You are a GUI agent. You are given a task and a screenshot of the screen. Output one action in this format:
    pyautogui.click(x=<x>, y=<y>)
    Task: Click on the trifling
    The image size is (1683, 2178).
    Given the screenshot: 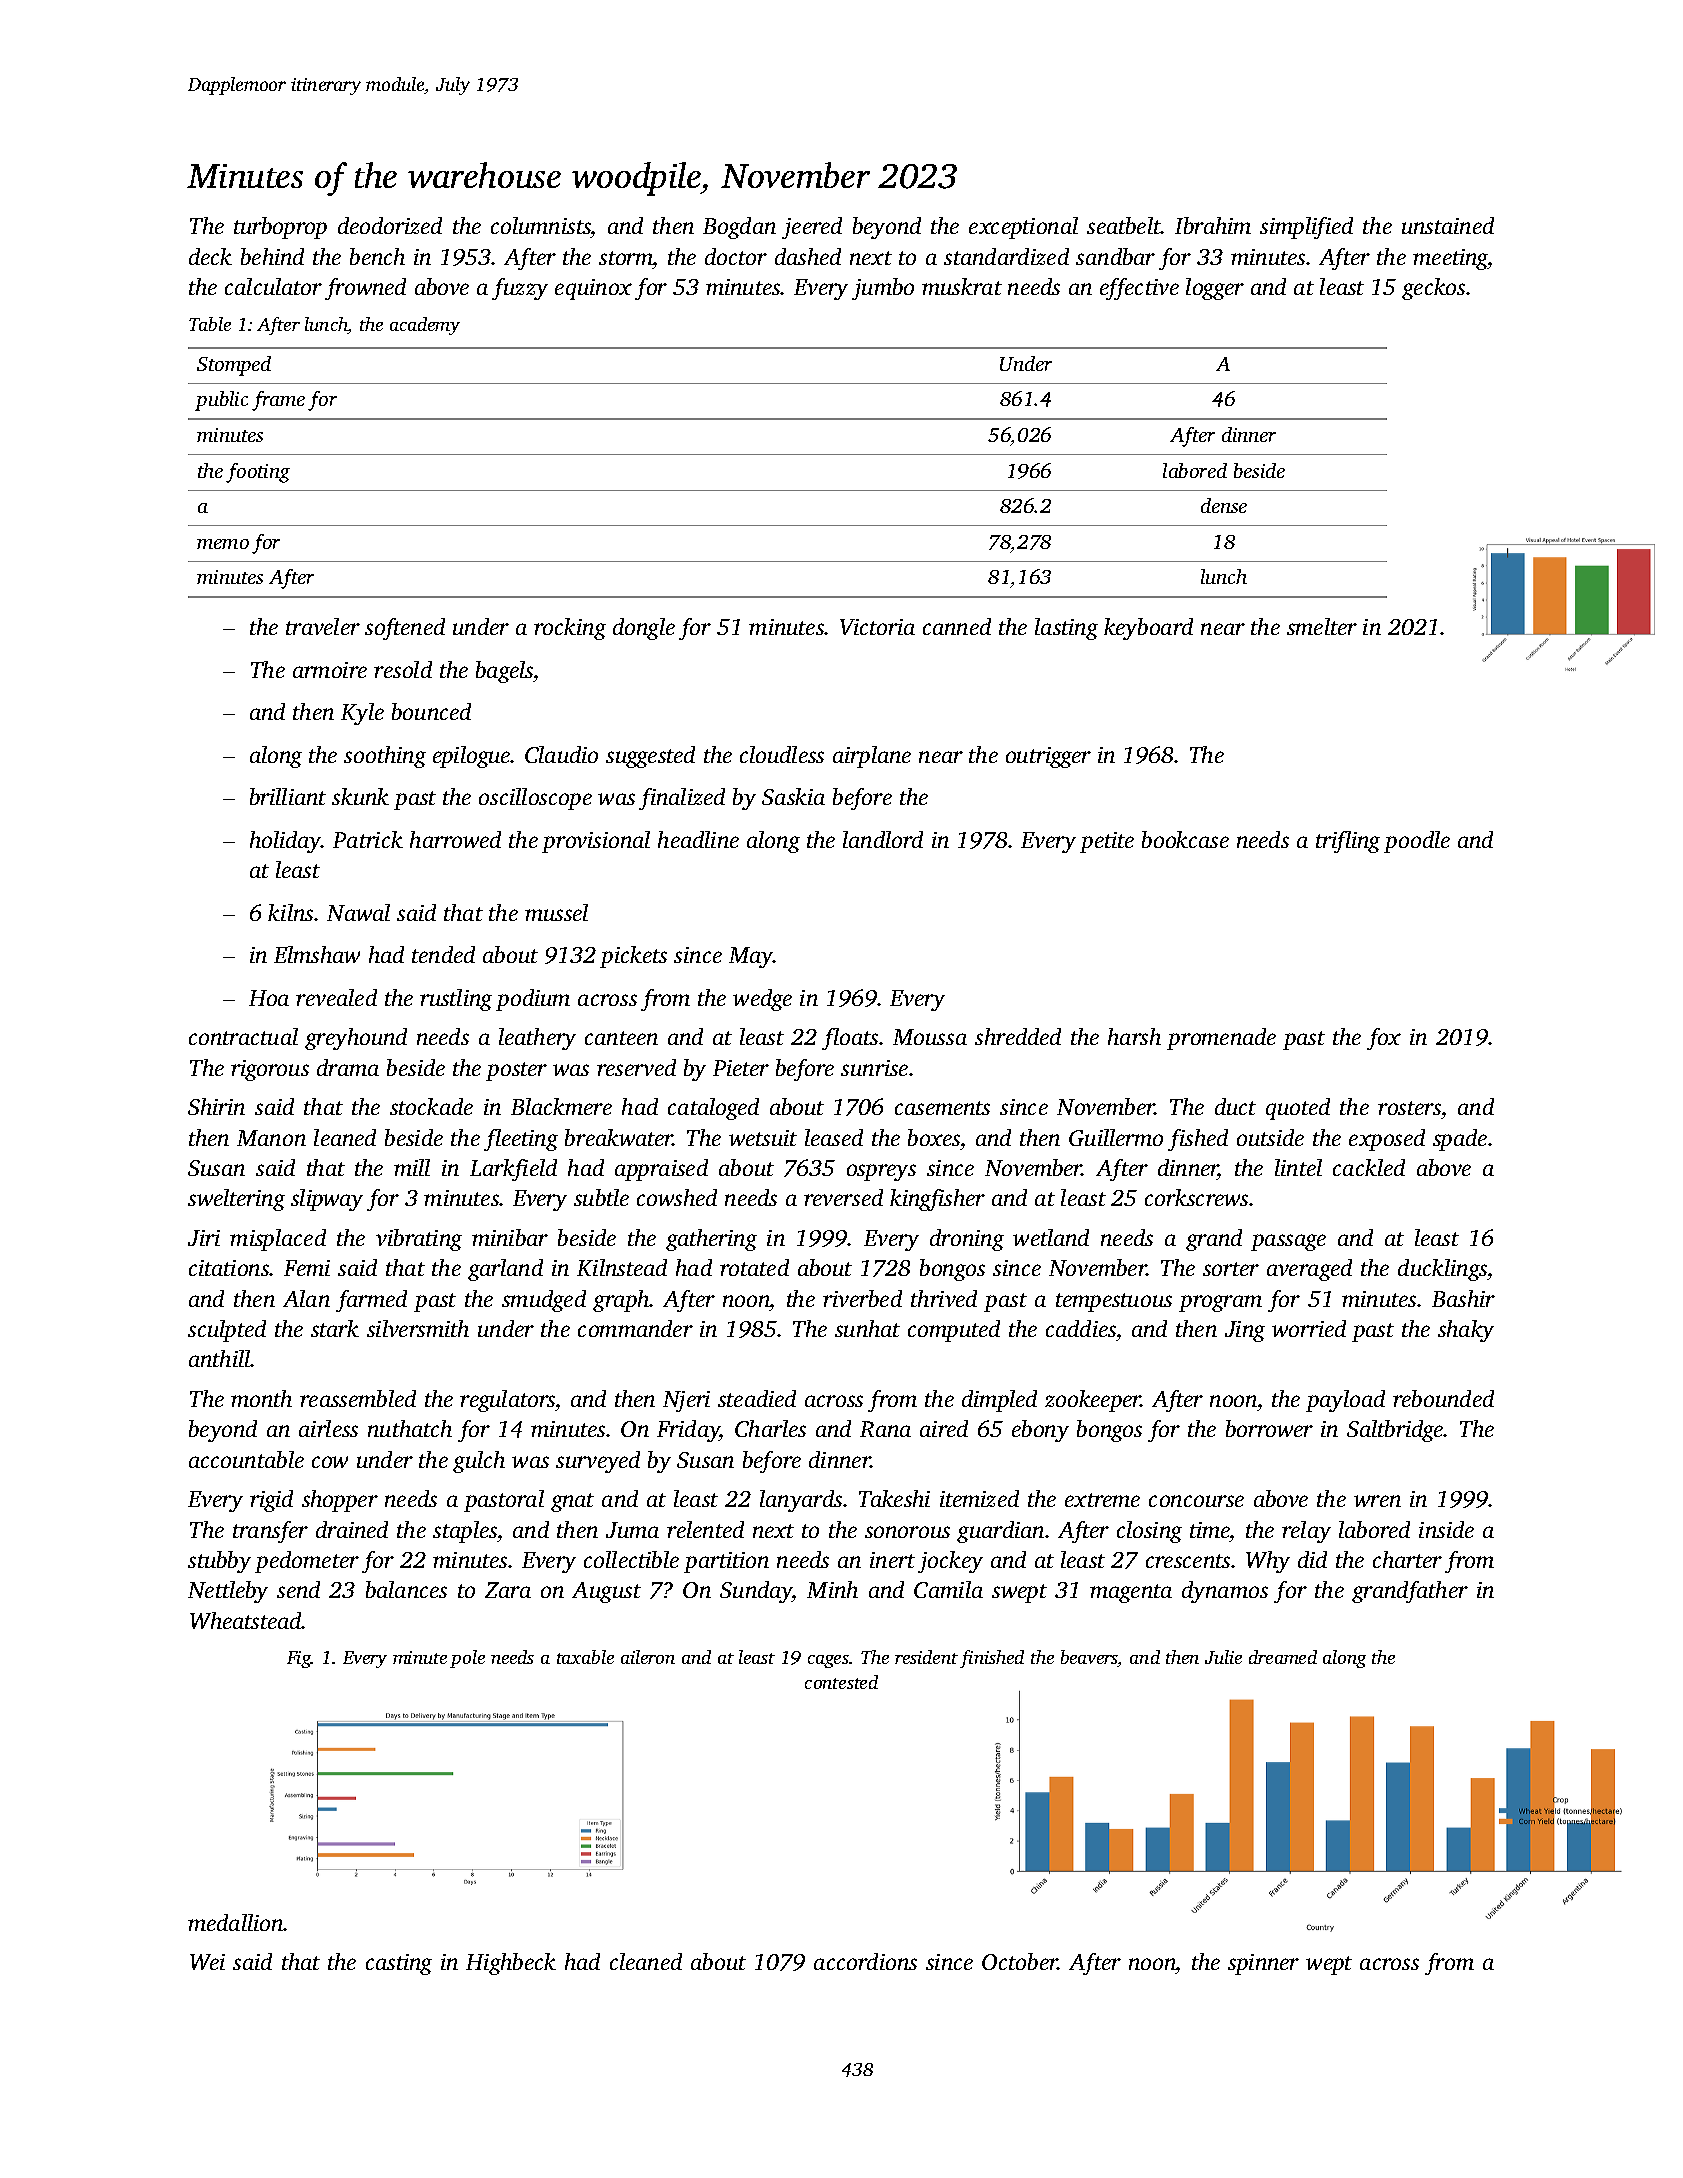 What is the action you would take?
    pyautogui.click(x=1348, y=842)
